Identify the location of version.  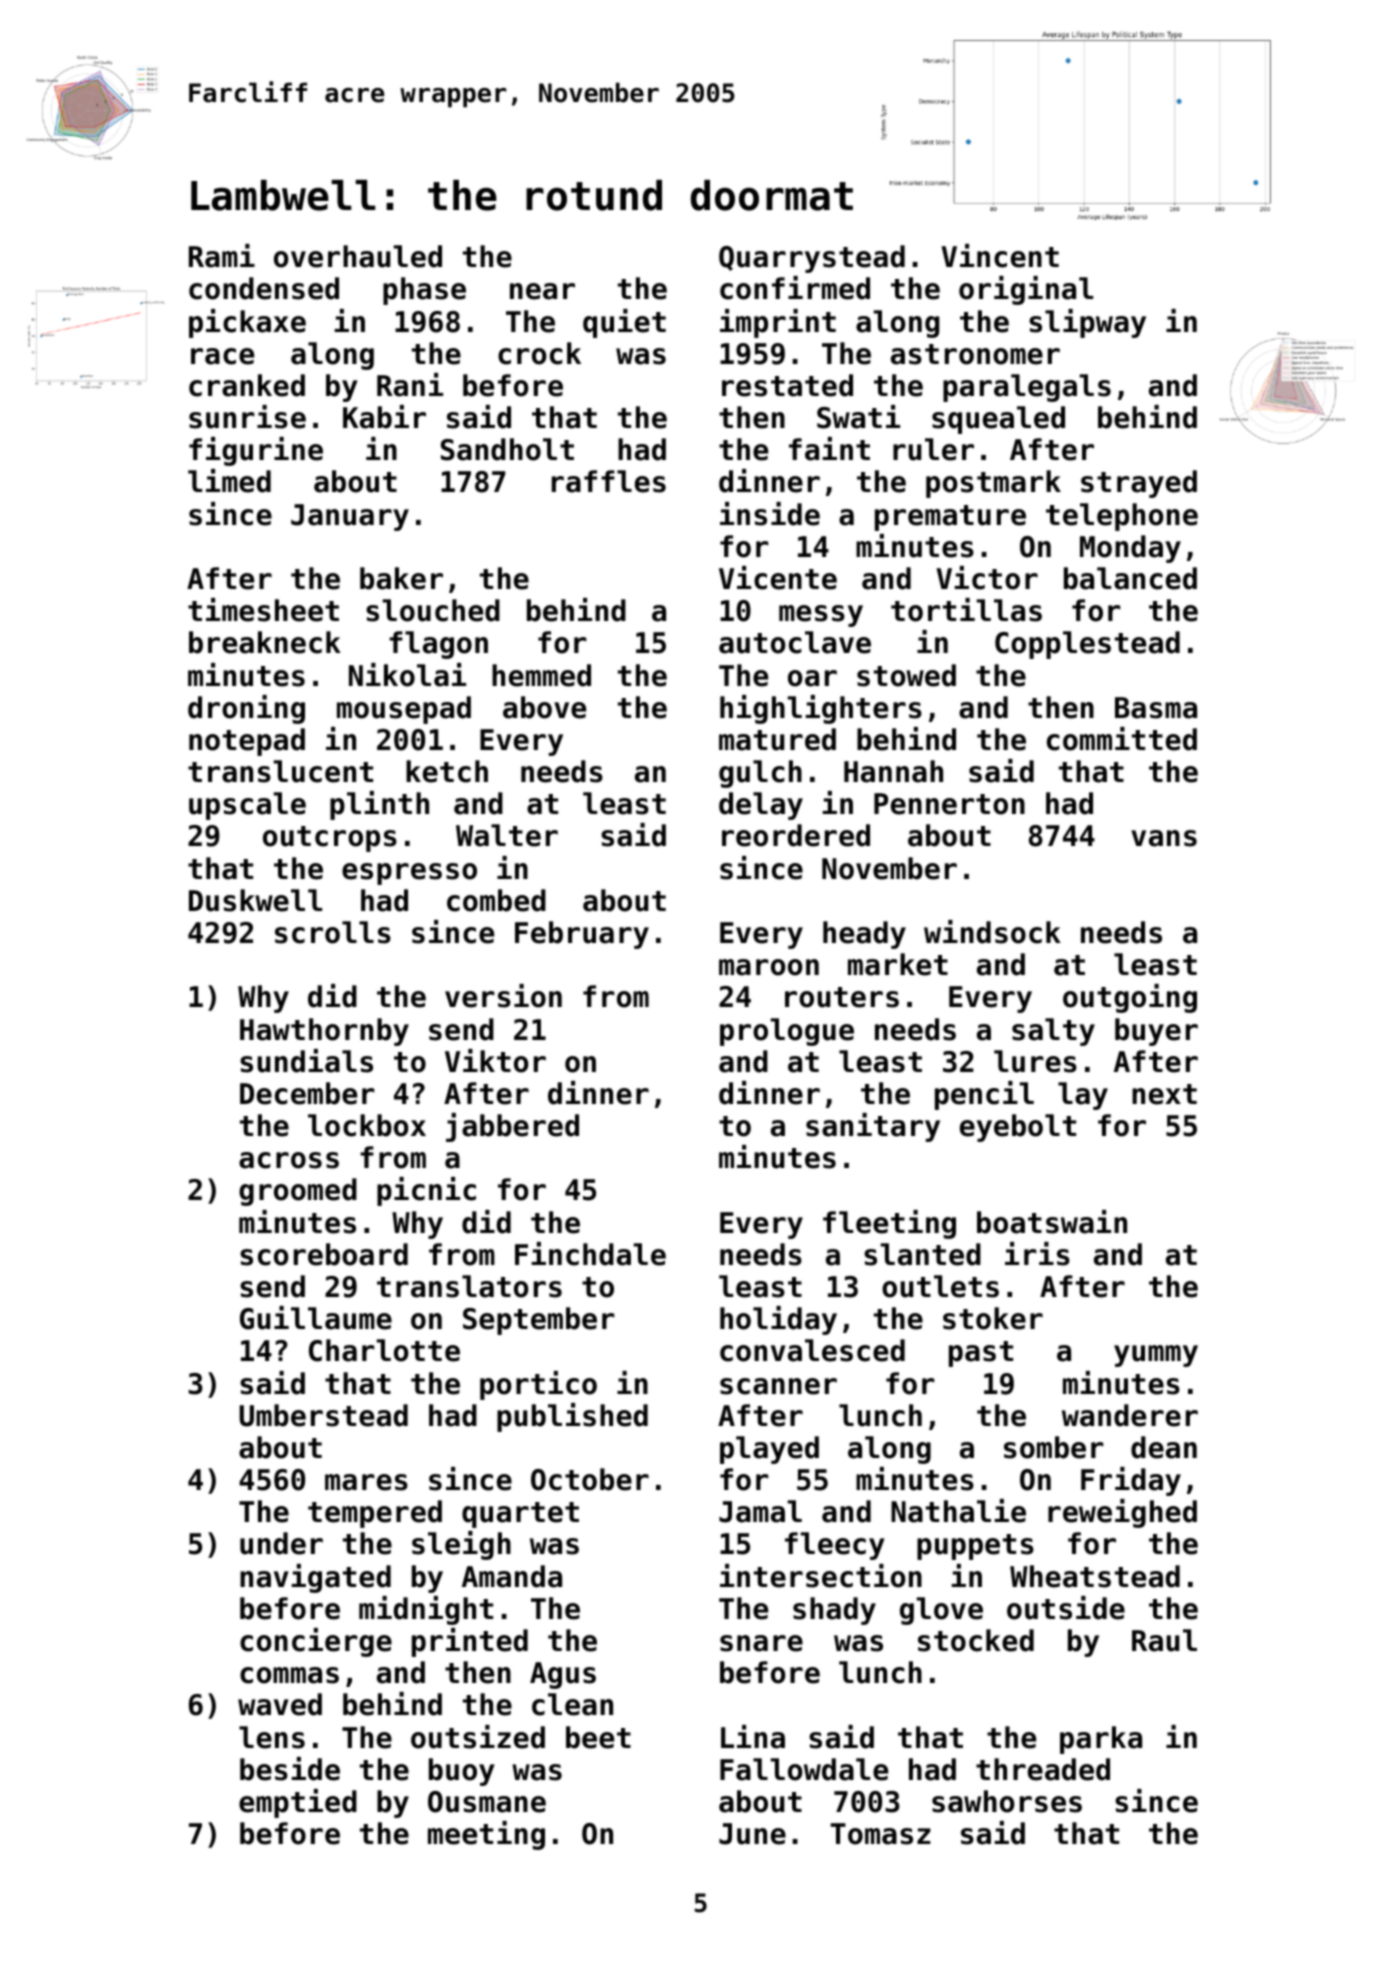
(503, 996).
